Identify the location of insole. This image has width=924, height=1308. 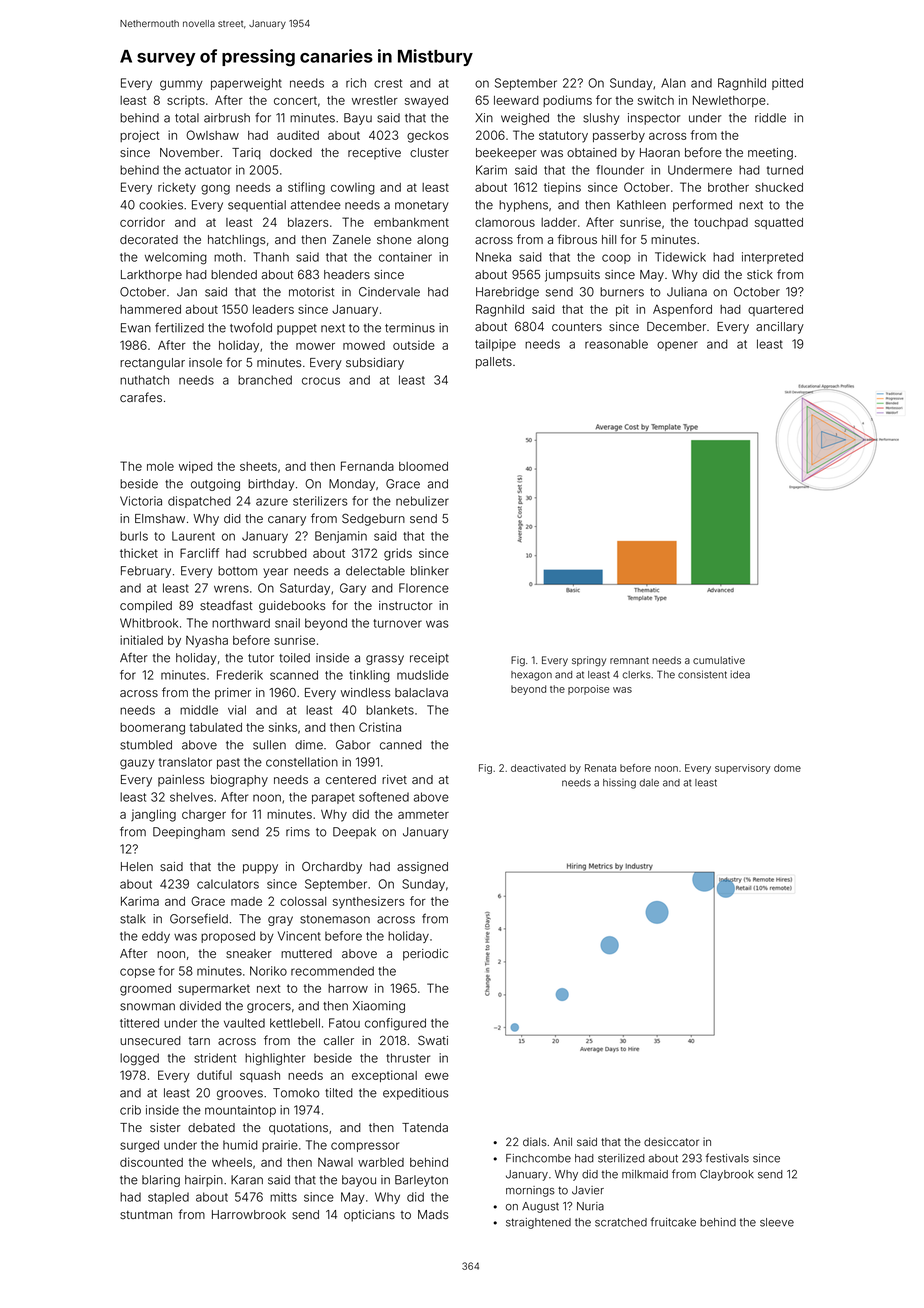
(205, 362).
